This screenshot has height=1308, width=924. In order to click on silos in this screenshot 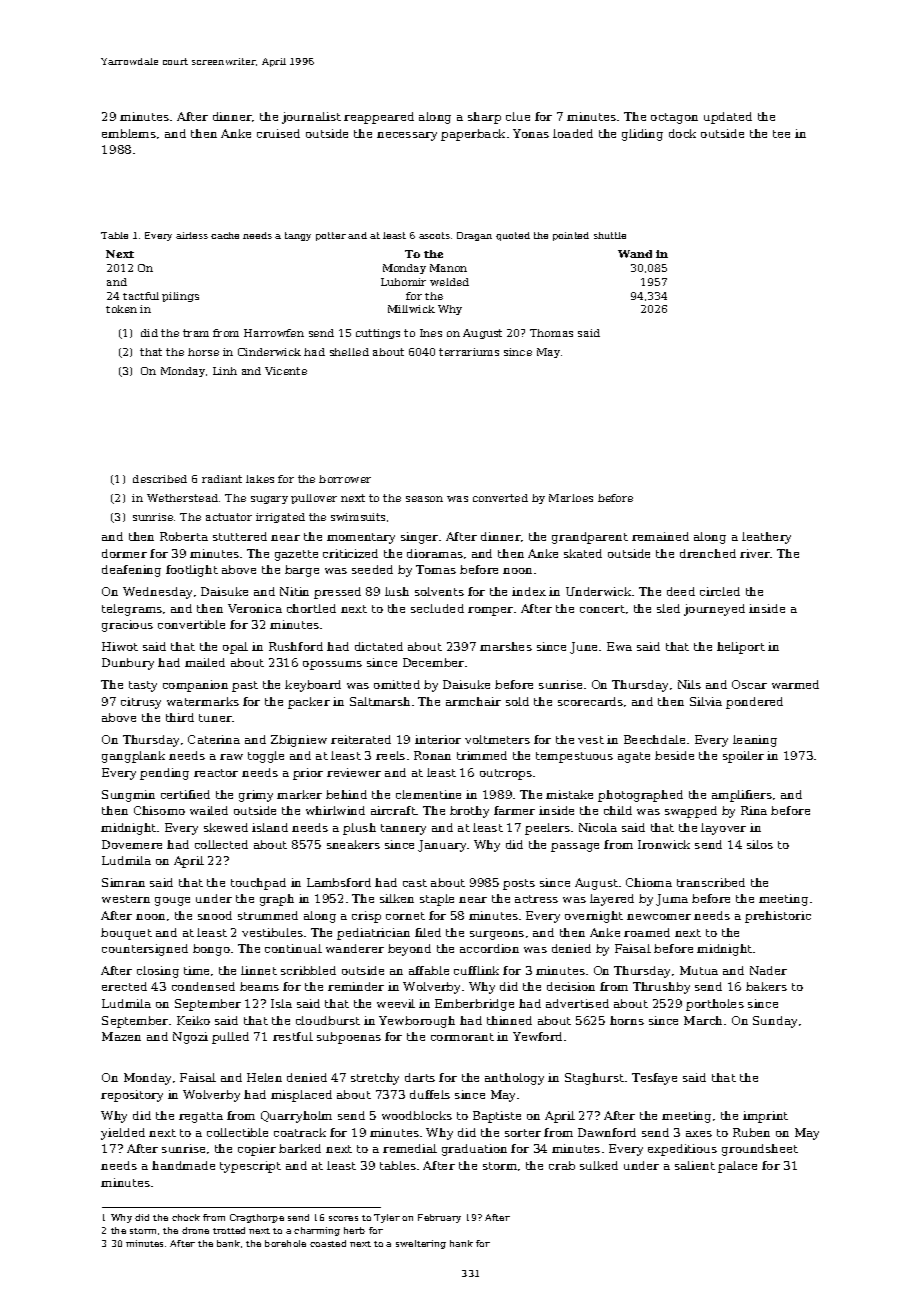, I will do `click(760, 844)`.
